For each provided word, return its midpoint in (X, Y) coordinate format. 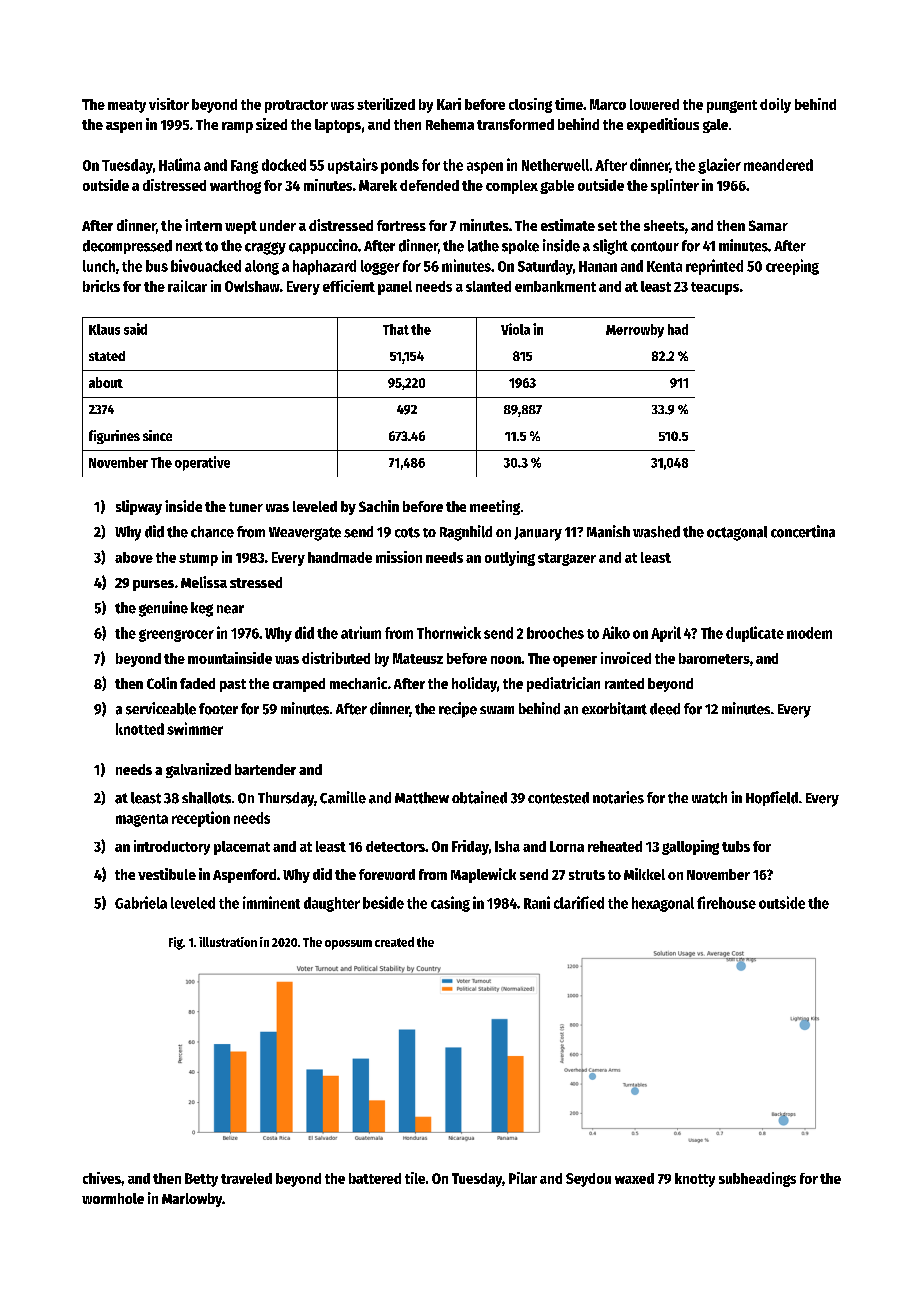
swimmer (195, 728)
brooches (555, 633)
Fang (244, 167)
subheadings (757, 1179)
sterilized (386, 104)
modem (809, 633)
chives (102, 1178)
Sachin (379, 506)
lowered (654, 104)
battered (375, 1178)
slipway (139, 507)
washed (656, 532)
